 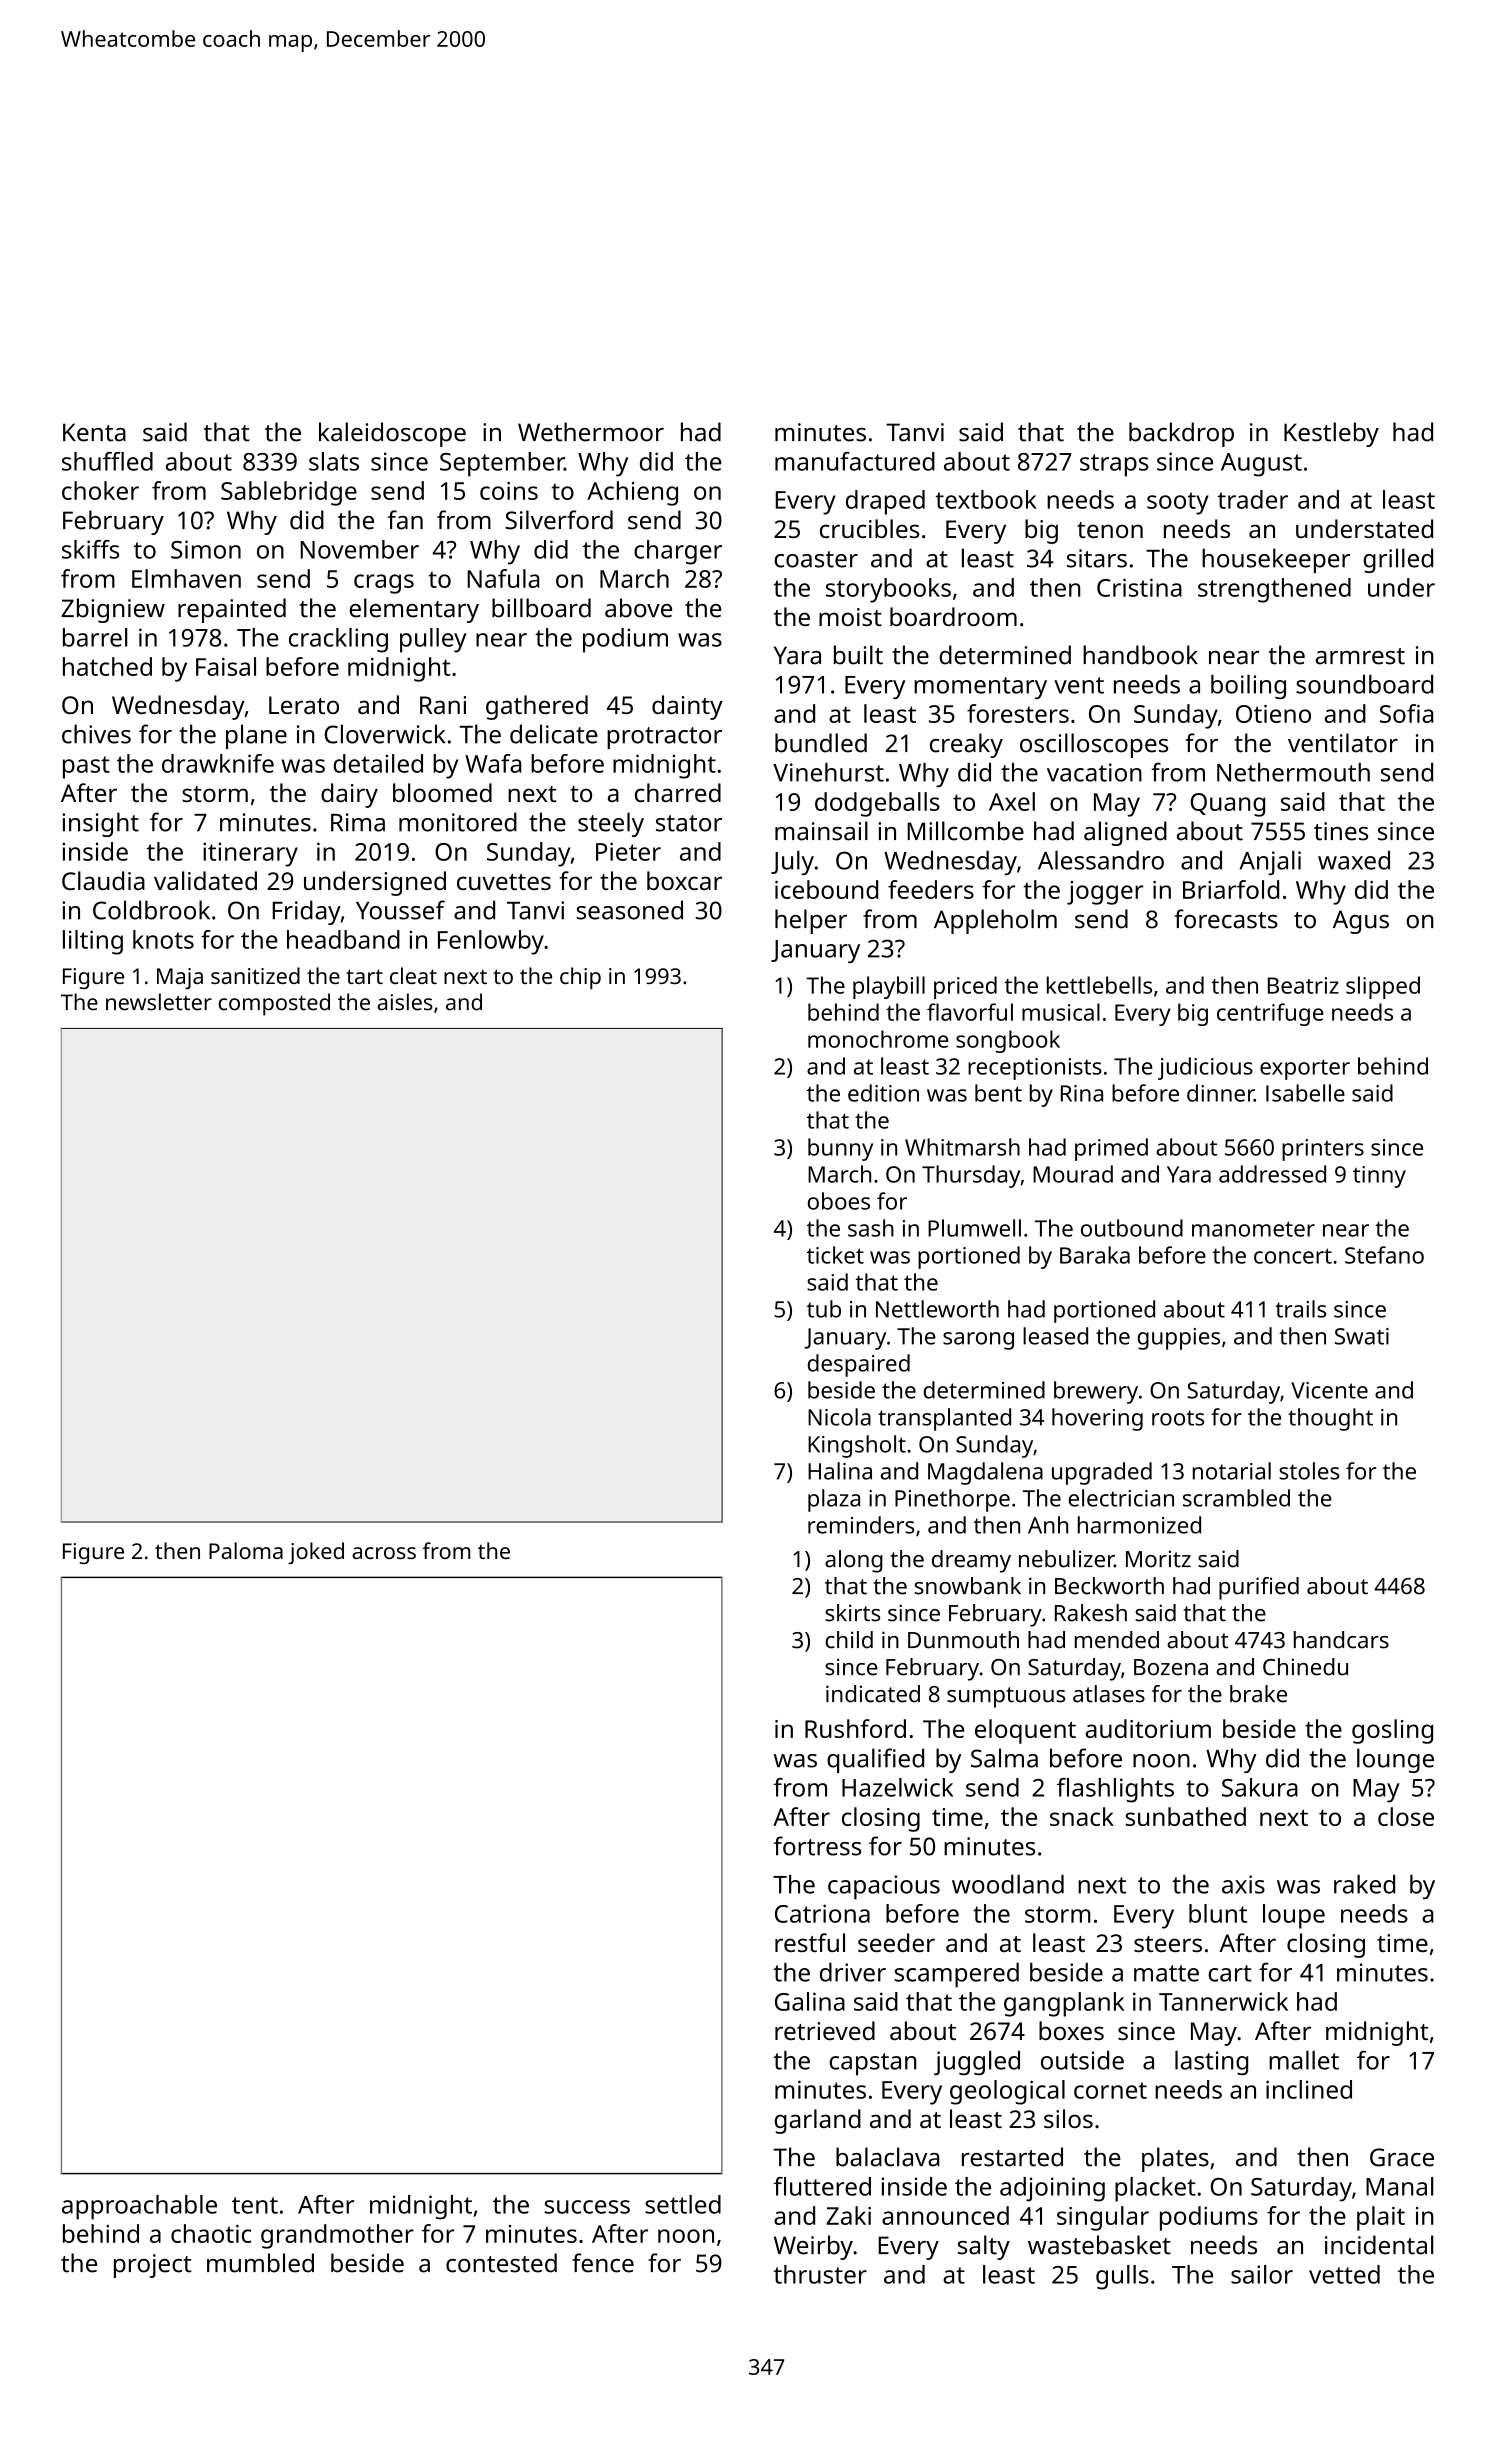 I want to click on across, so click(x=384, y=1553).
